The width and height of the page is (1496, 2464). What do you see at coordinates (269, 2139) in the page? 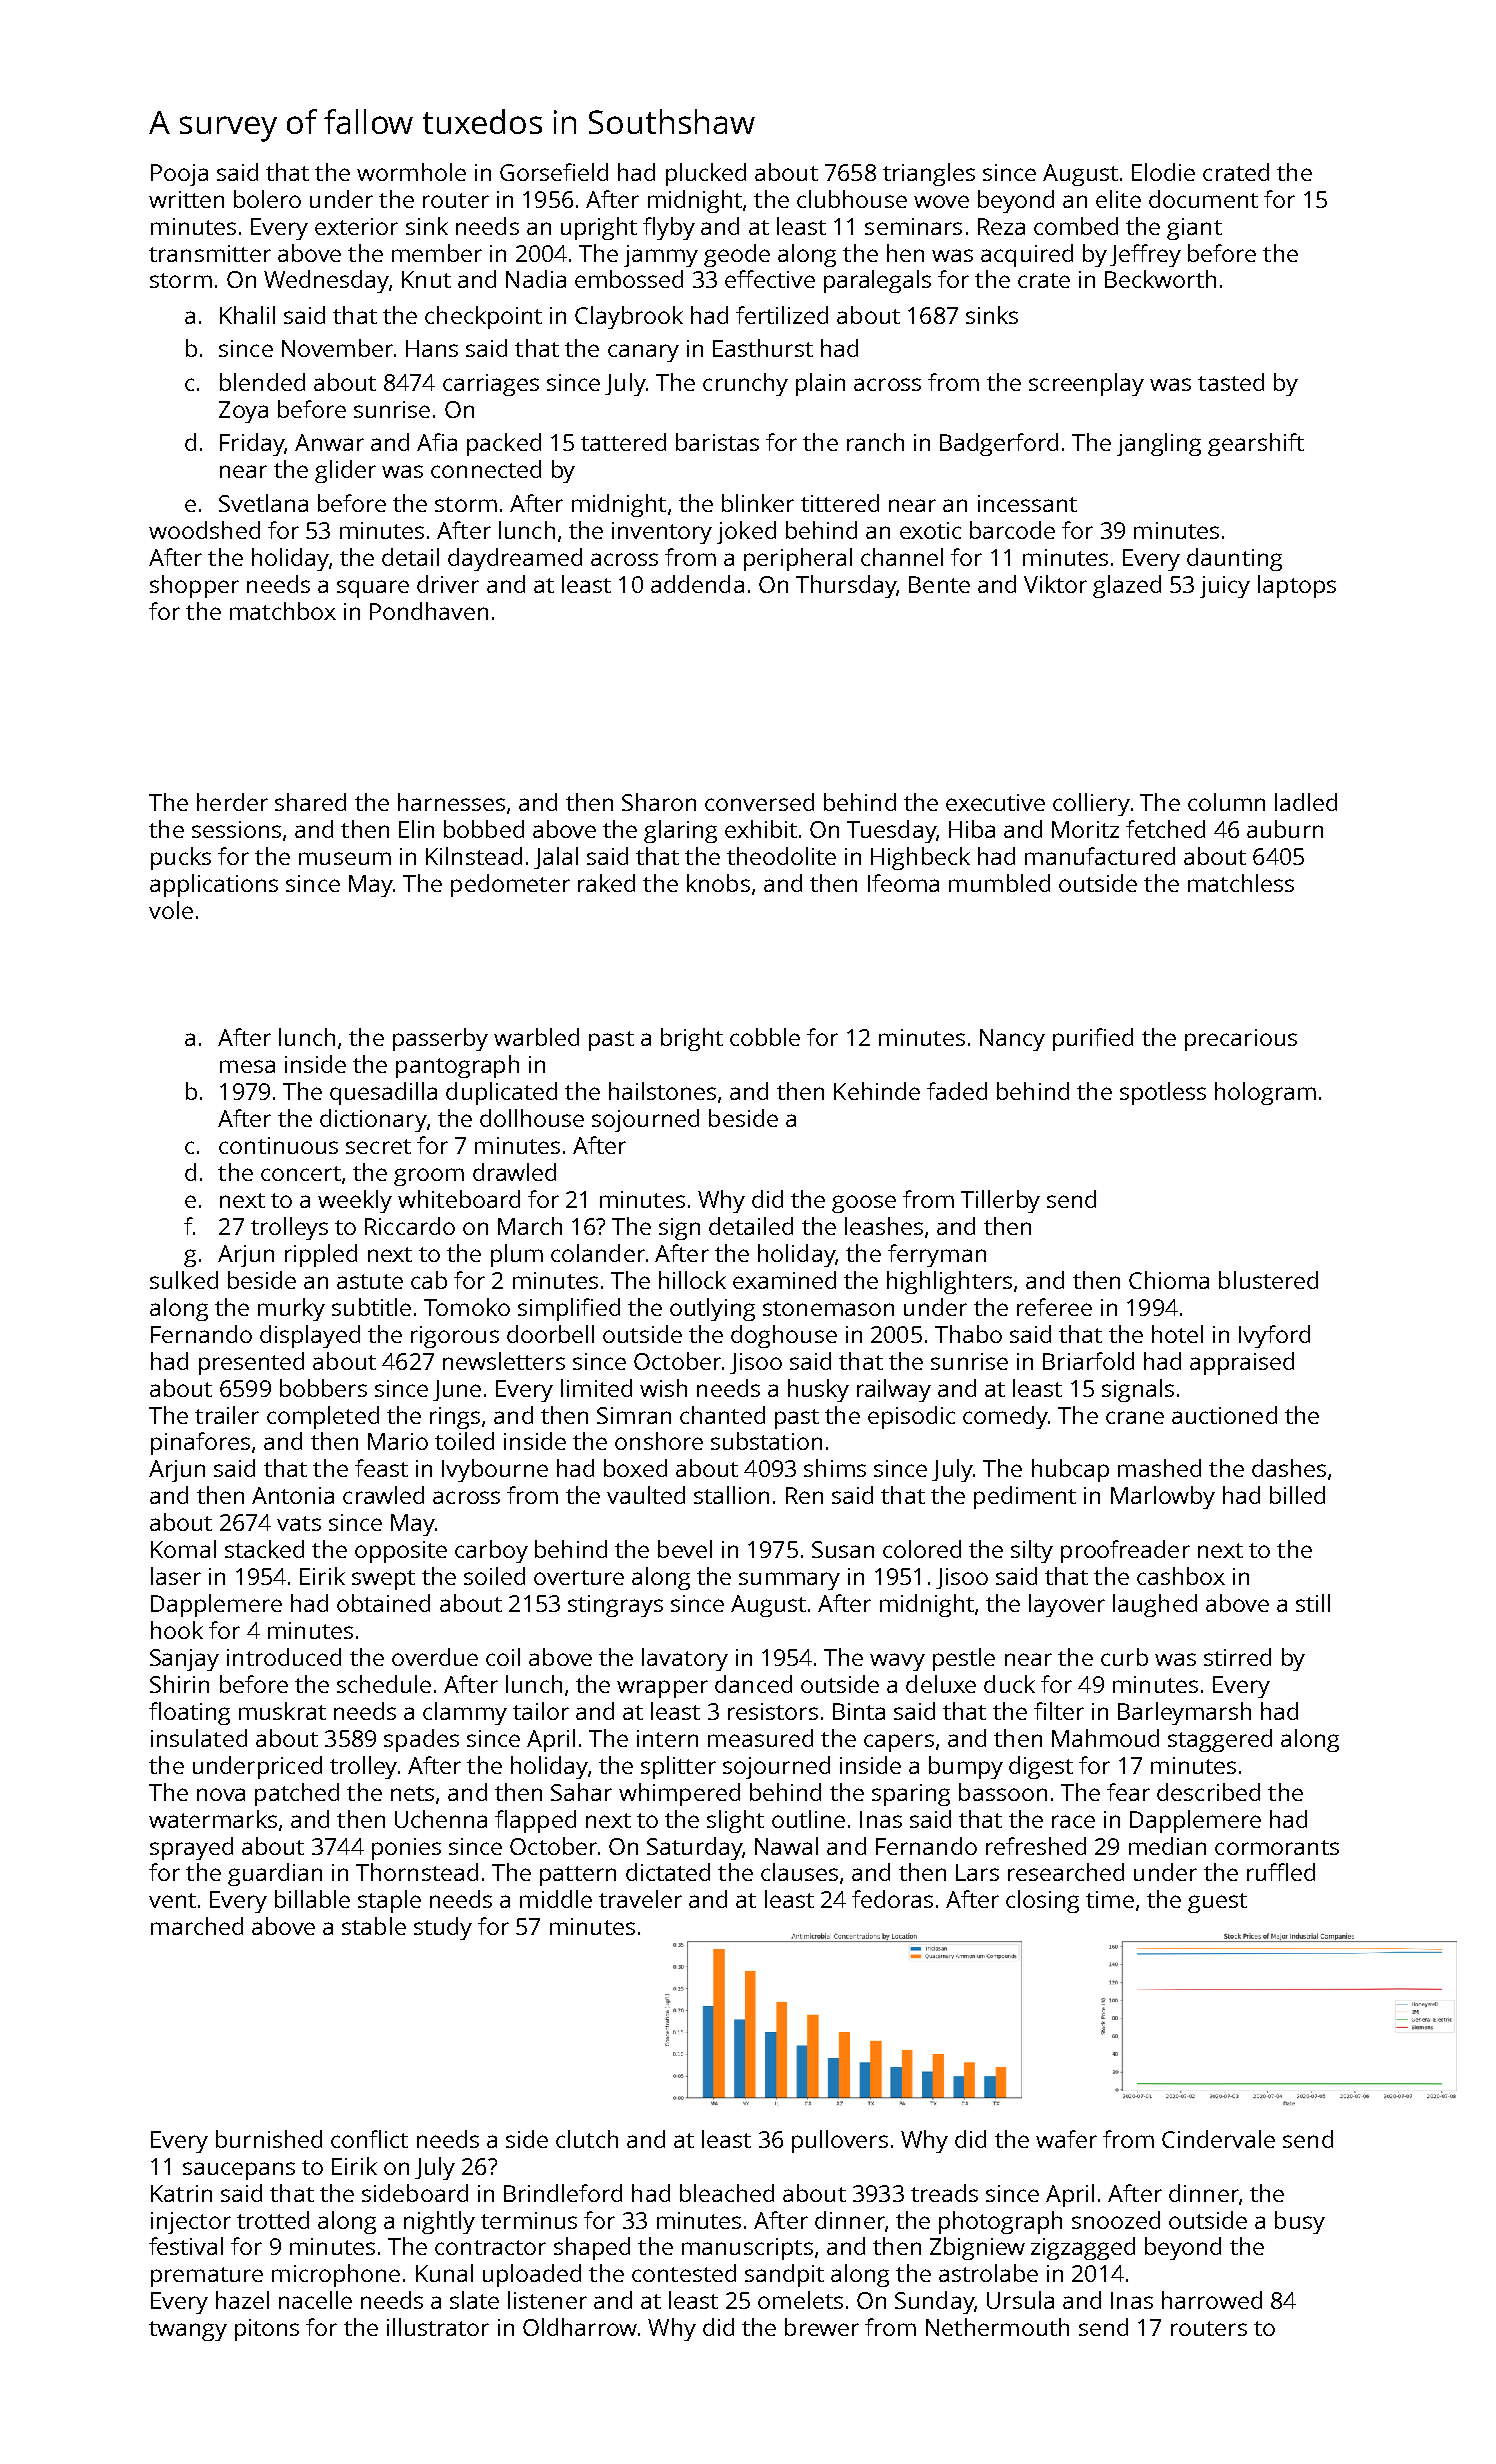
I see `burnished` at bounding box center [269, 2139].
